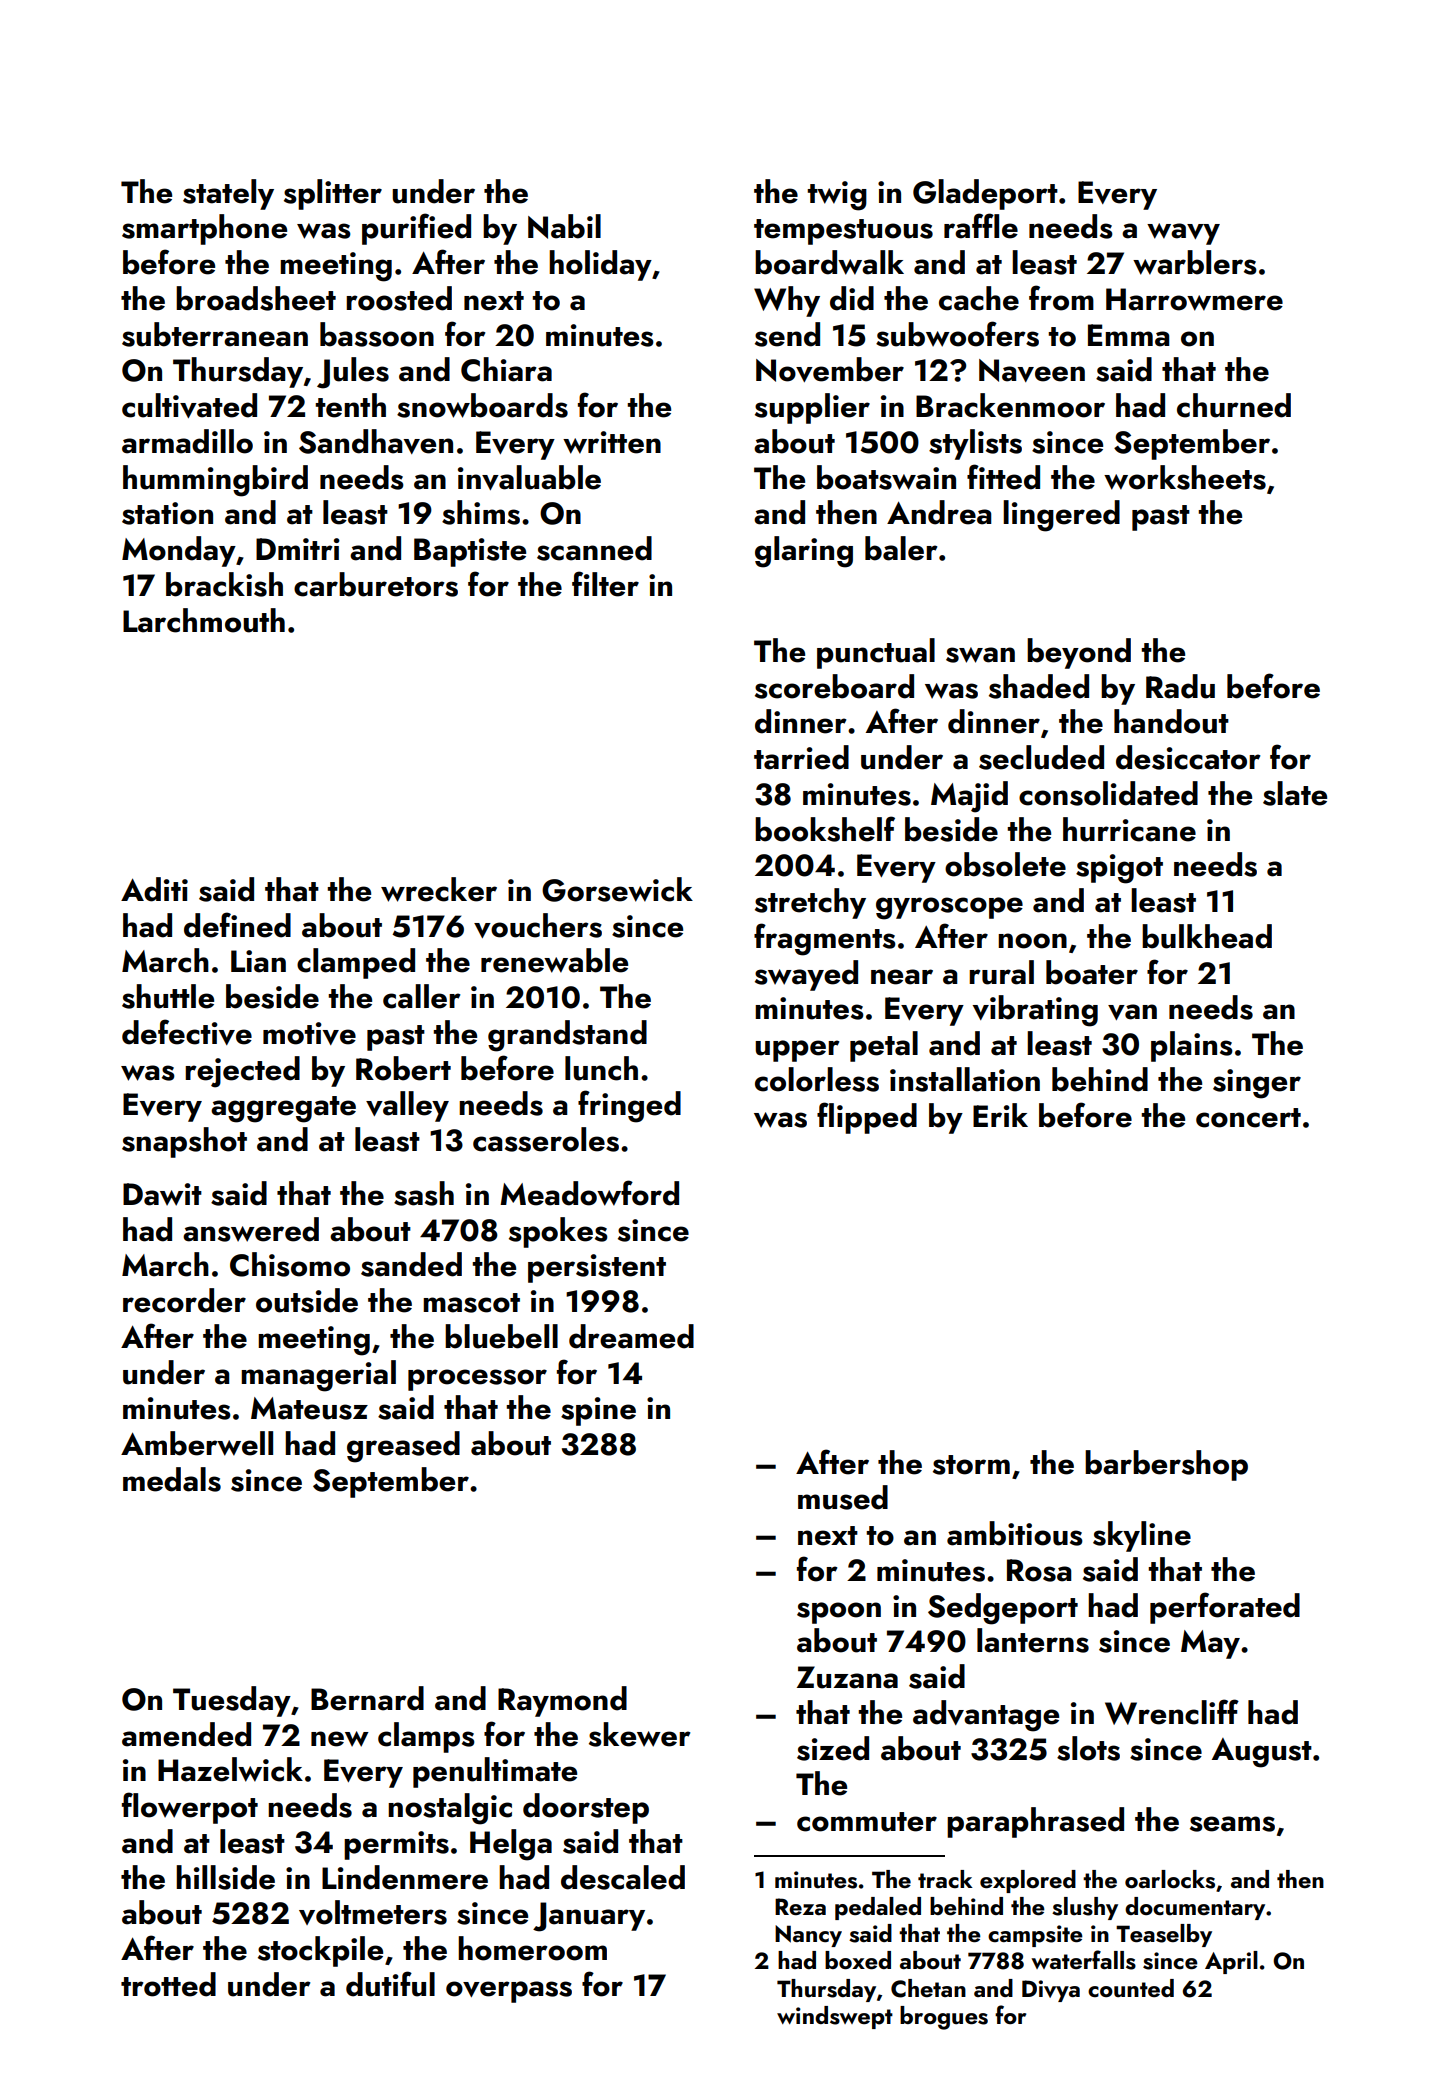  I want to click on filter, so click(605, 584).
